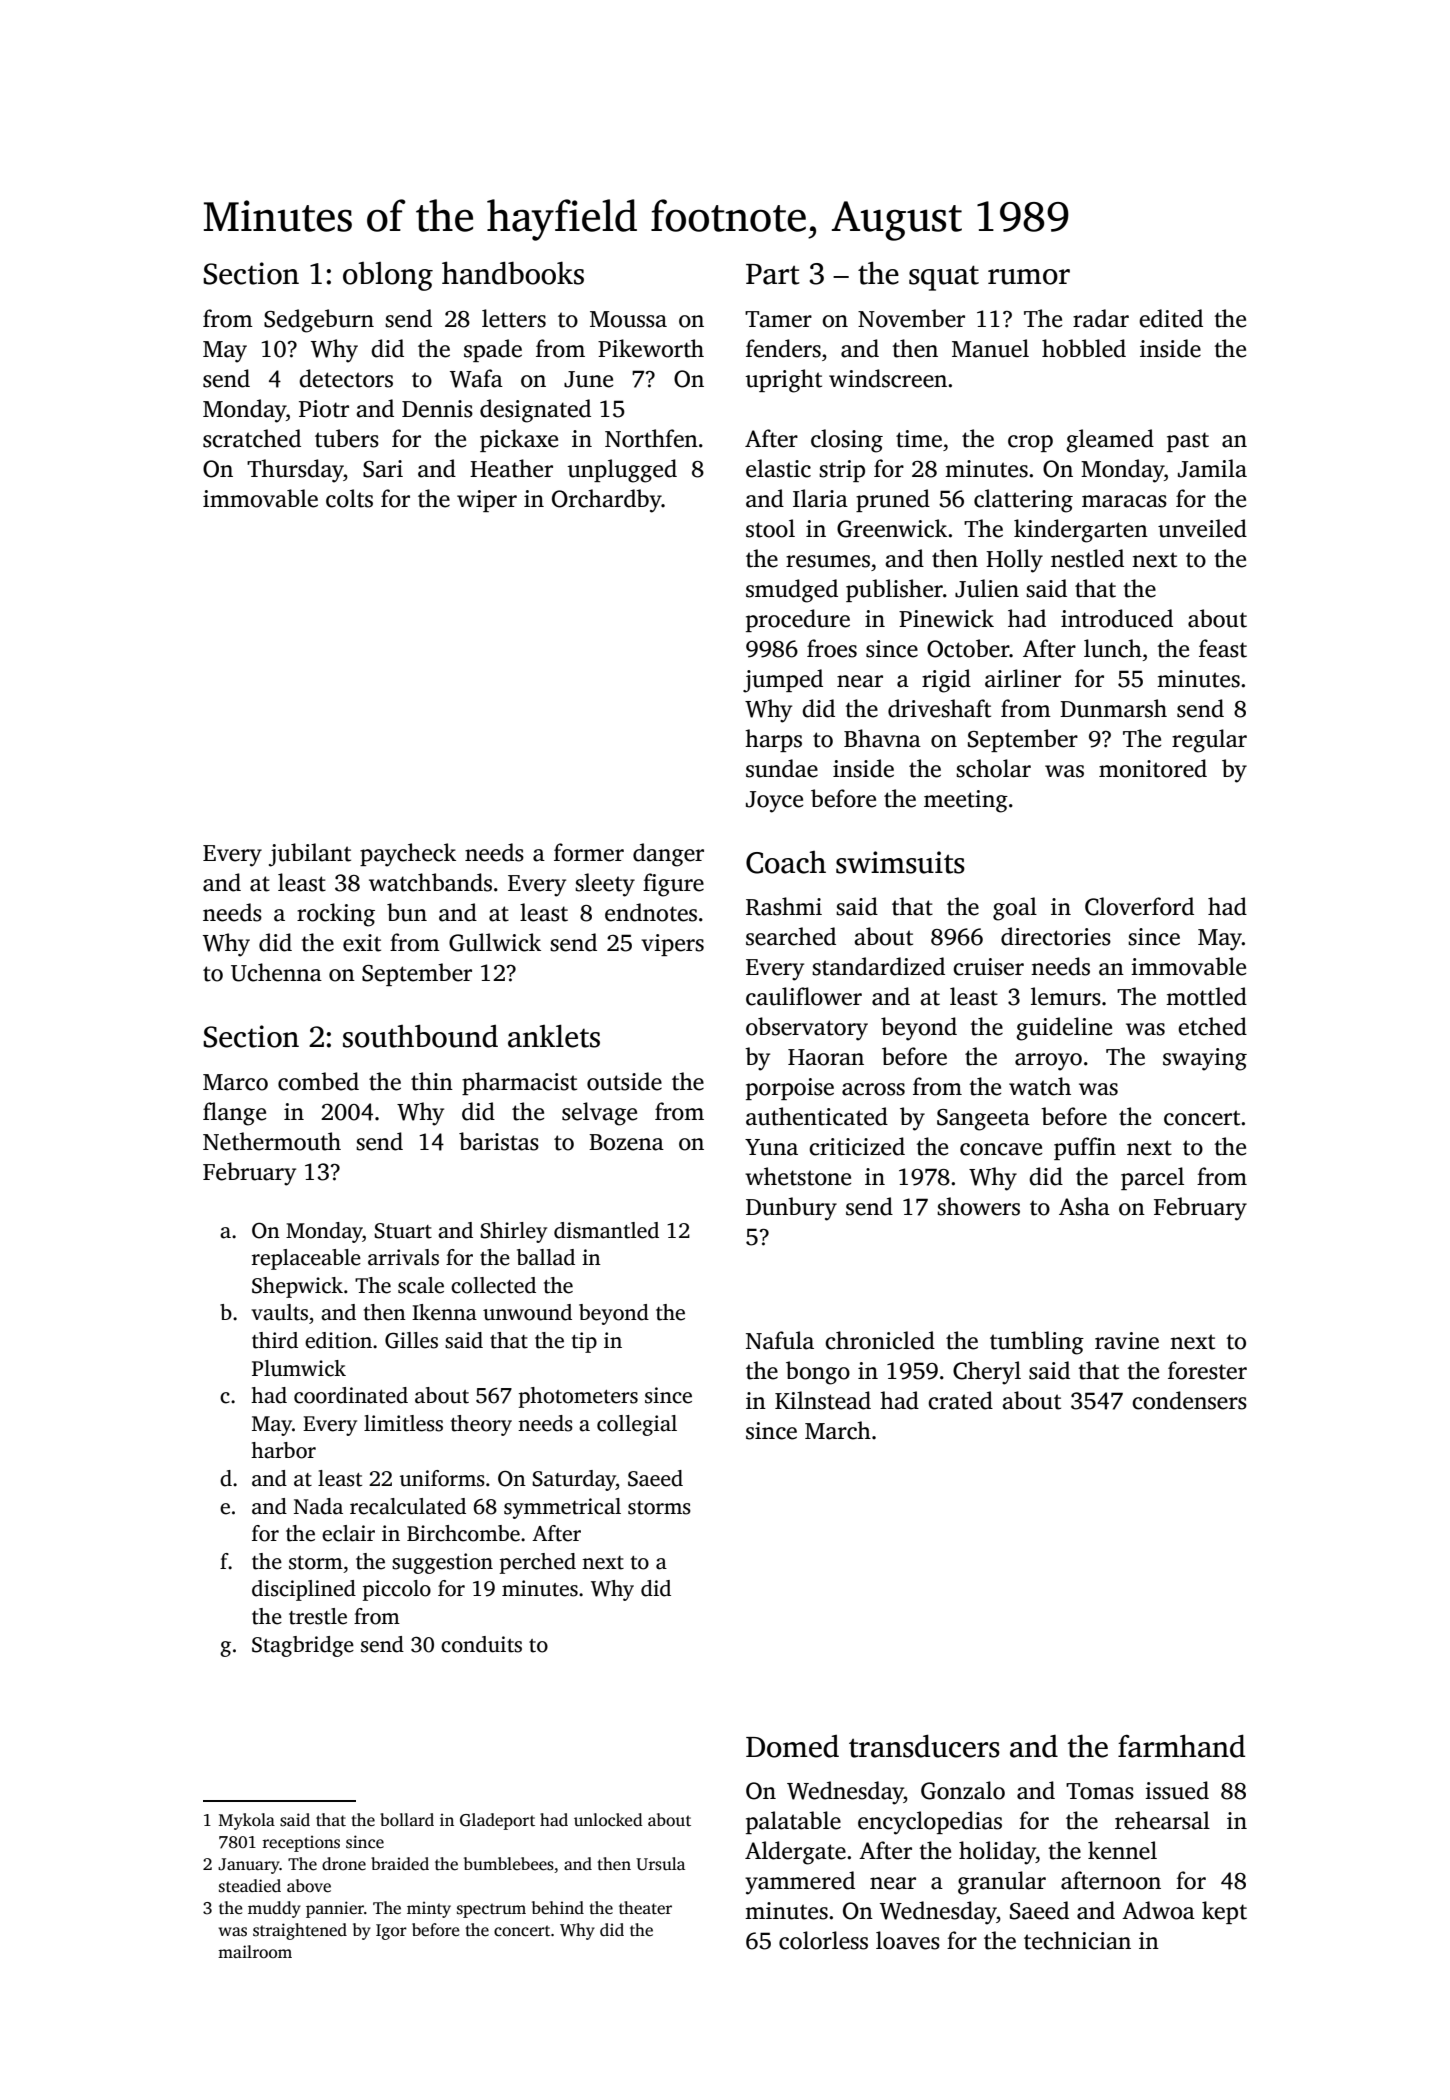  I want to click on parcel, so click(1152, 1178).
